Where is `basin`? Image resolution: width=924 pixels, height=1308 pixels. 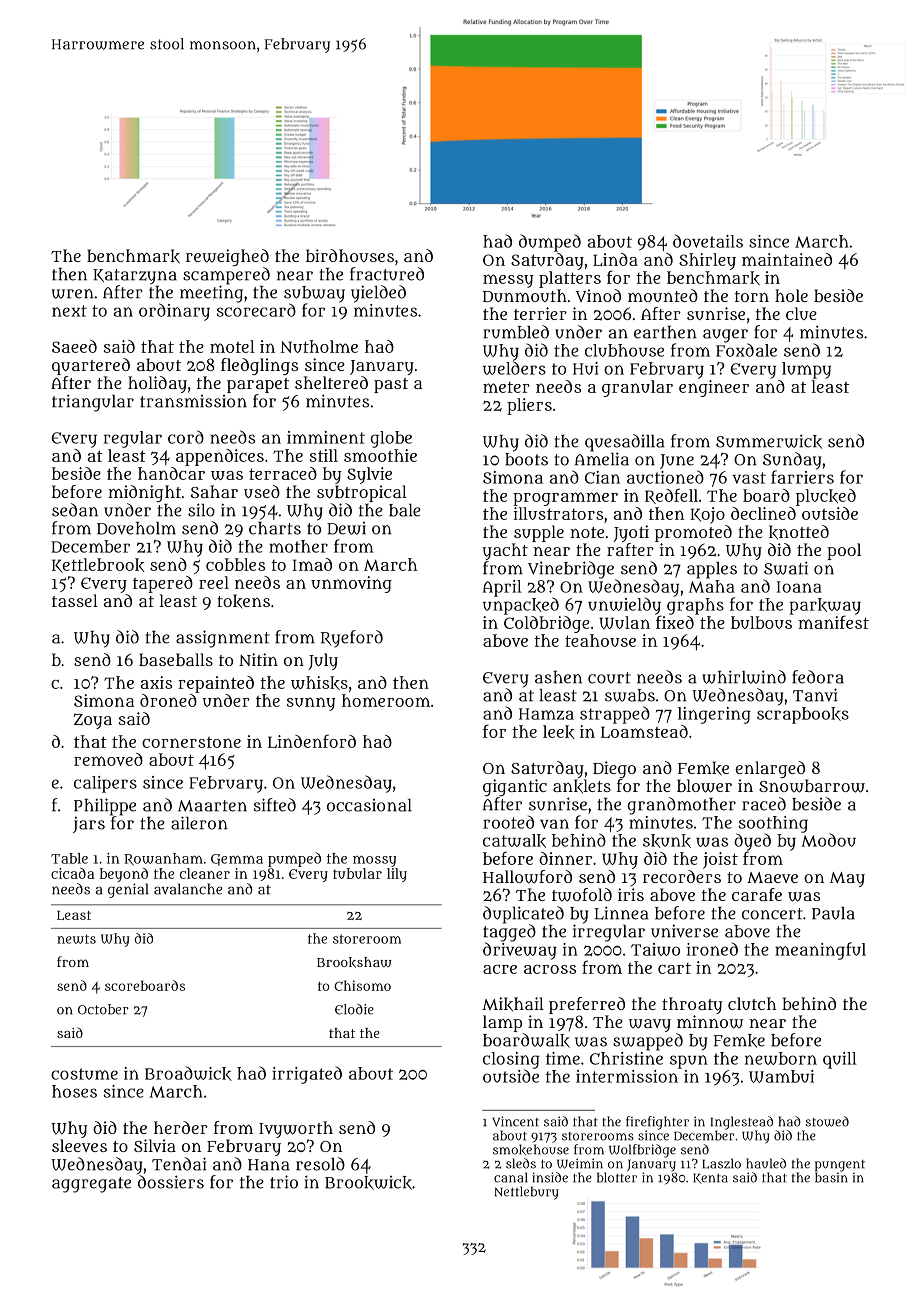 basin is located at coordinates (831, 1177).
